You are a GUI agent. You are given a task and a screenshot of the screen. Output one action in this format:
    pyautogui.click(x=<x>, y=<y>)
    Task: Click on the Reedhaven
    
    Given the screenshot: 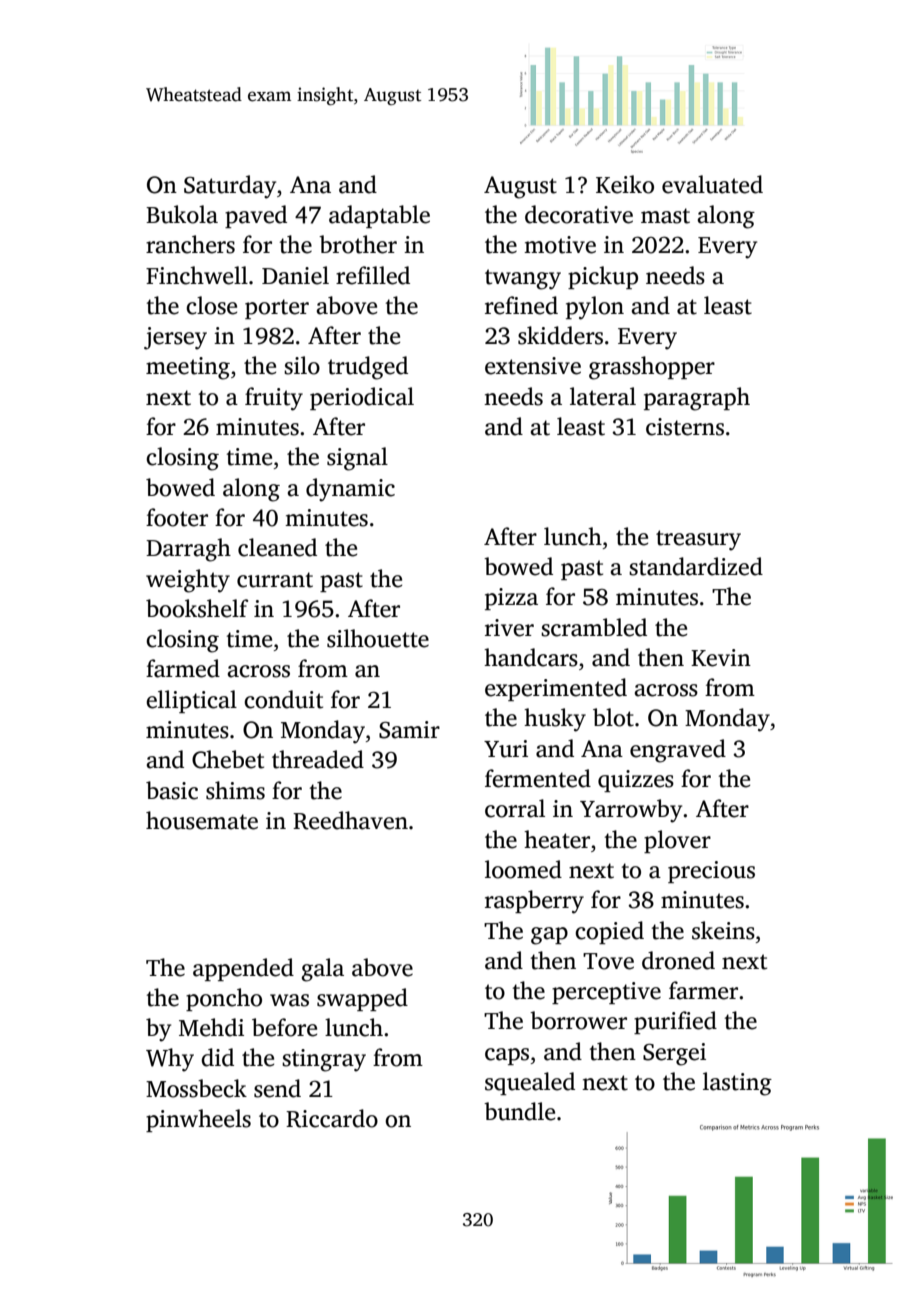 What is the action you would take?
    pyautogui.click(x=350, y=820)
